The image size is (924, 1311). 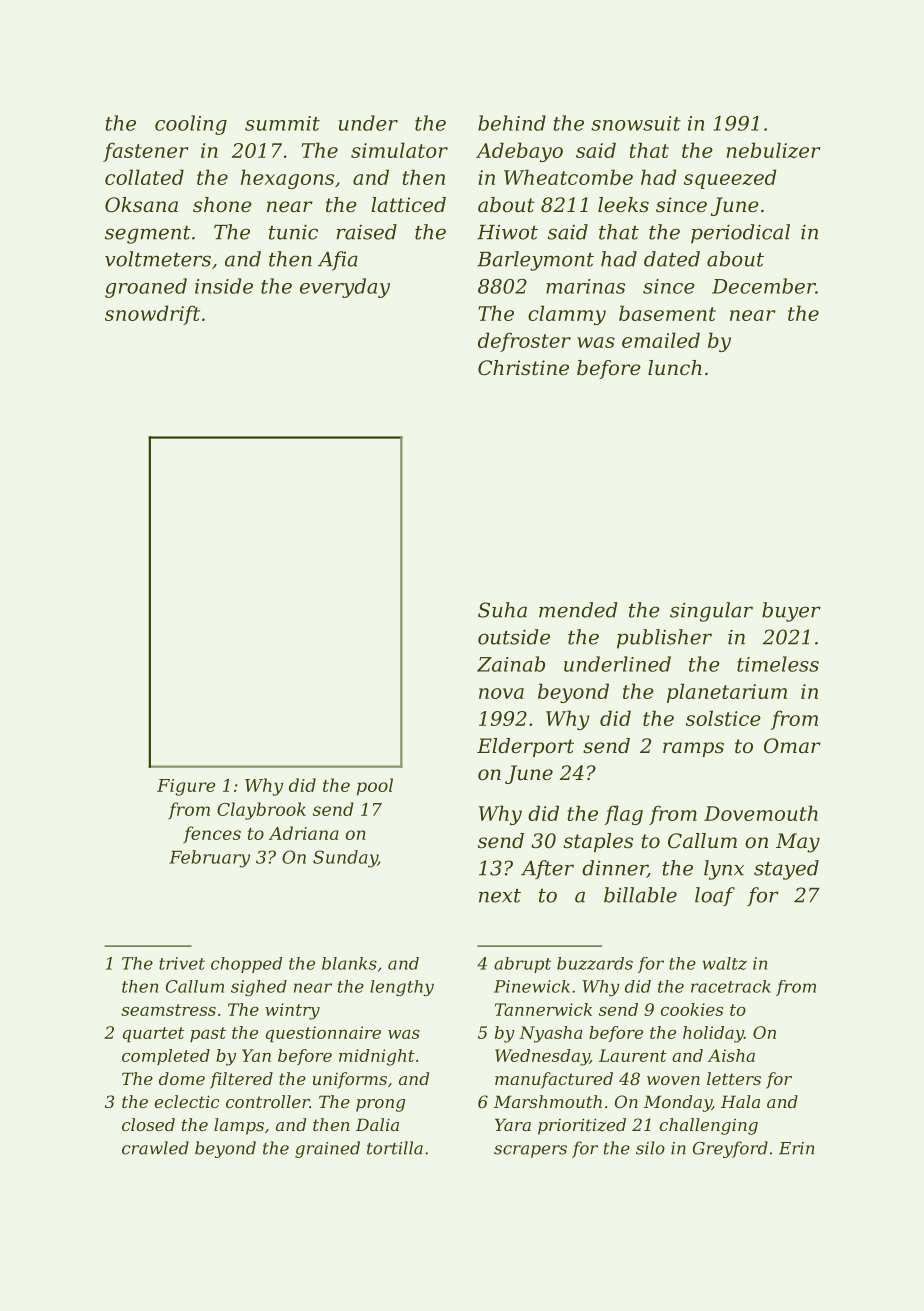 What do you see at coordinates (519, 152) in the screenshot?
I see `Adebayo` at bounding box center [519, 152].
